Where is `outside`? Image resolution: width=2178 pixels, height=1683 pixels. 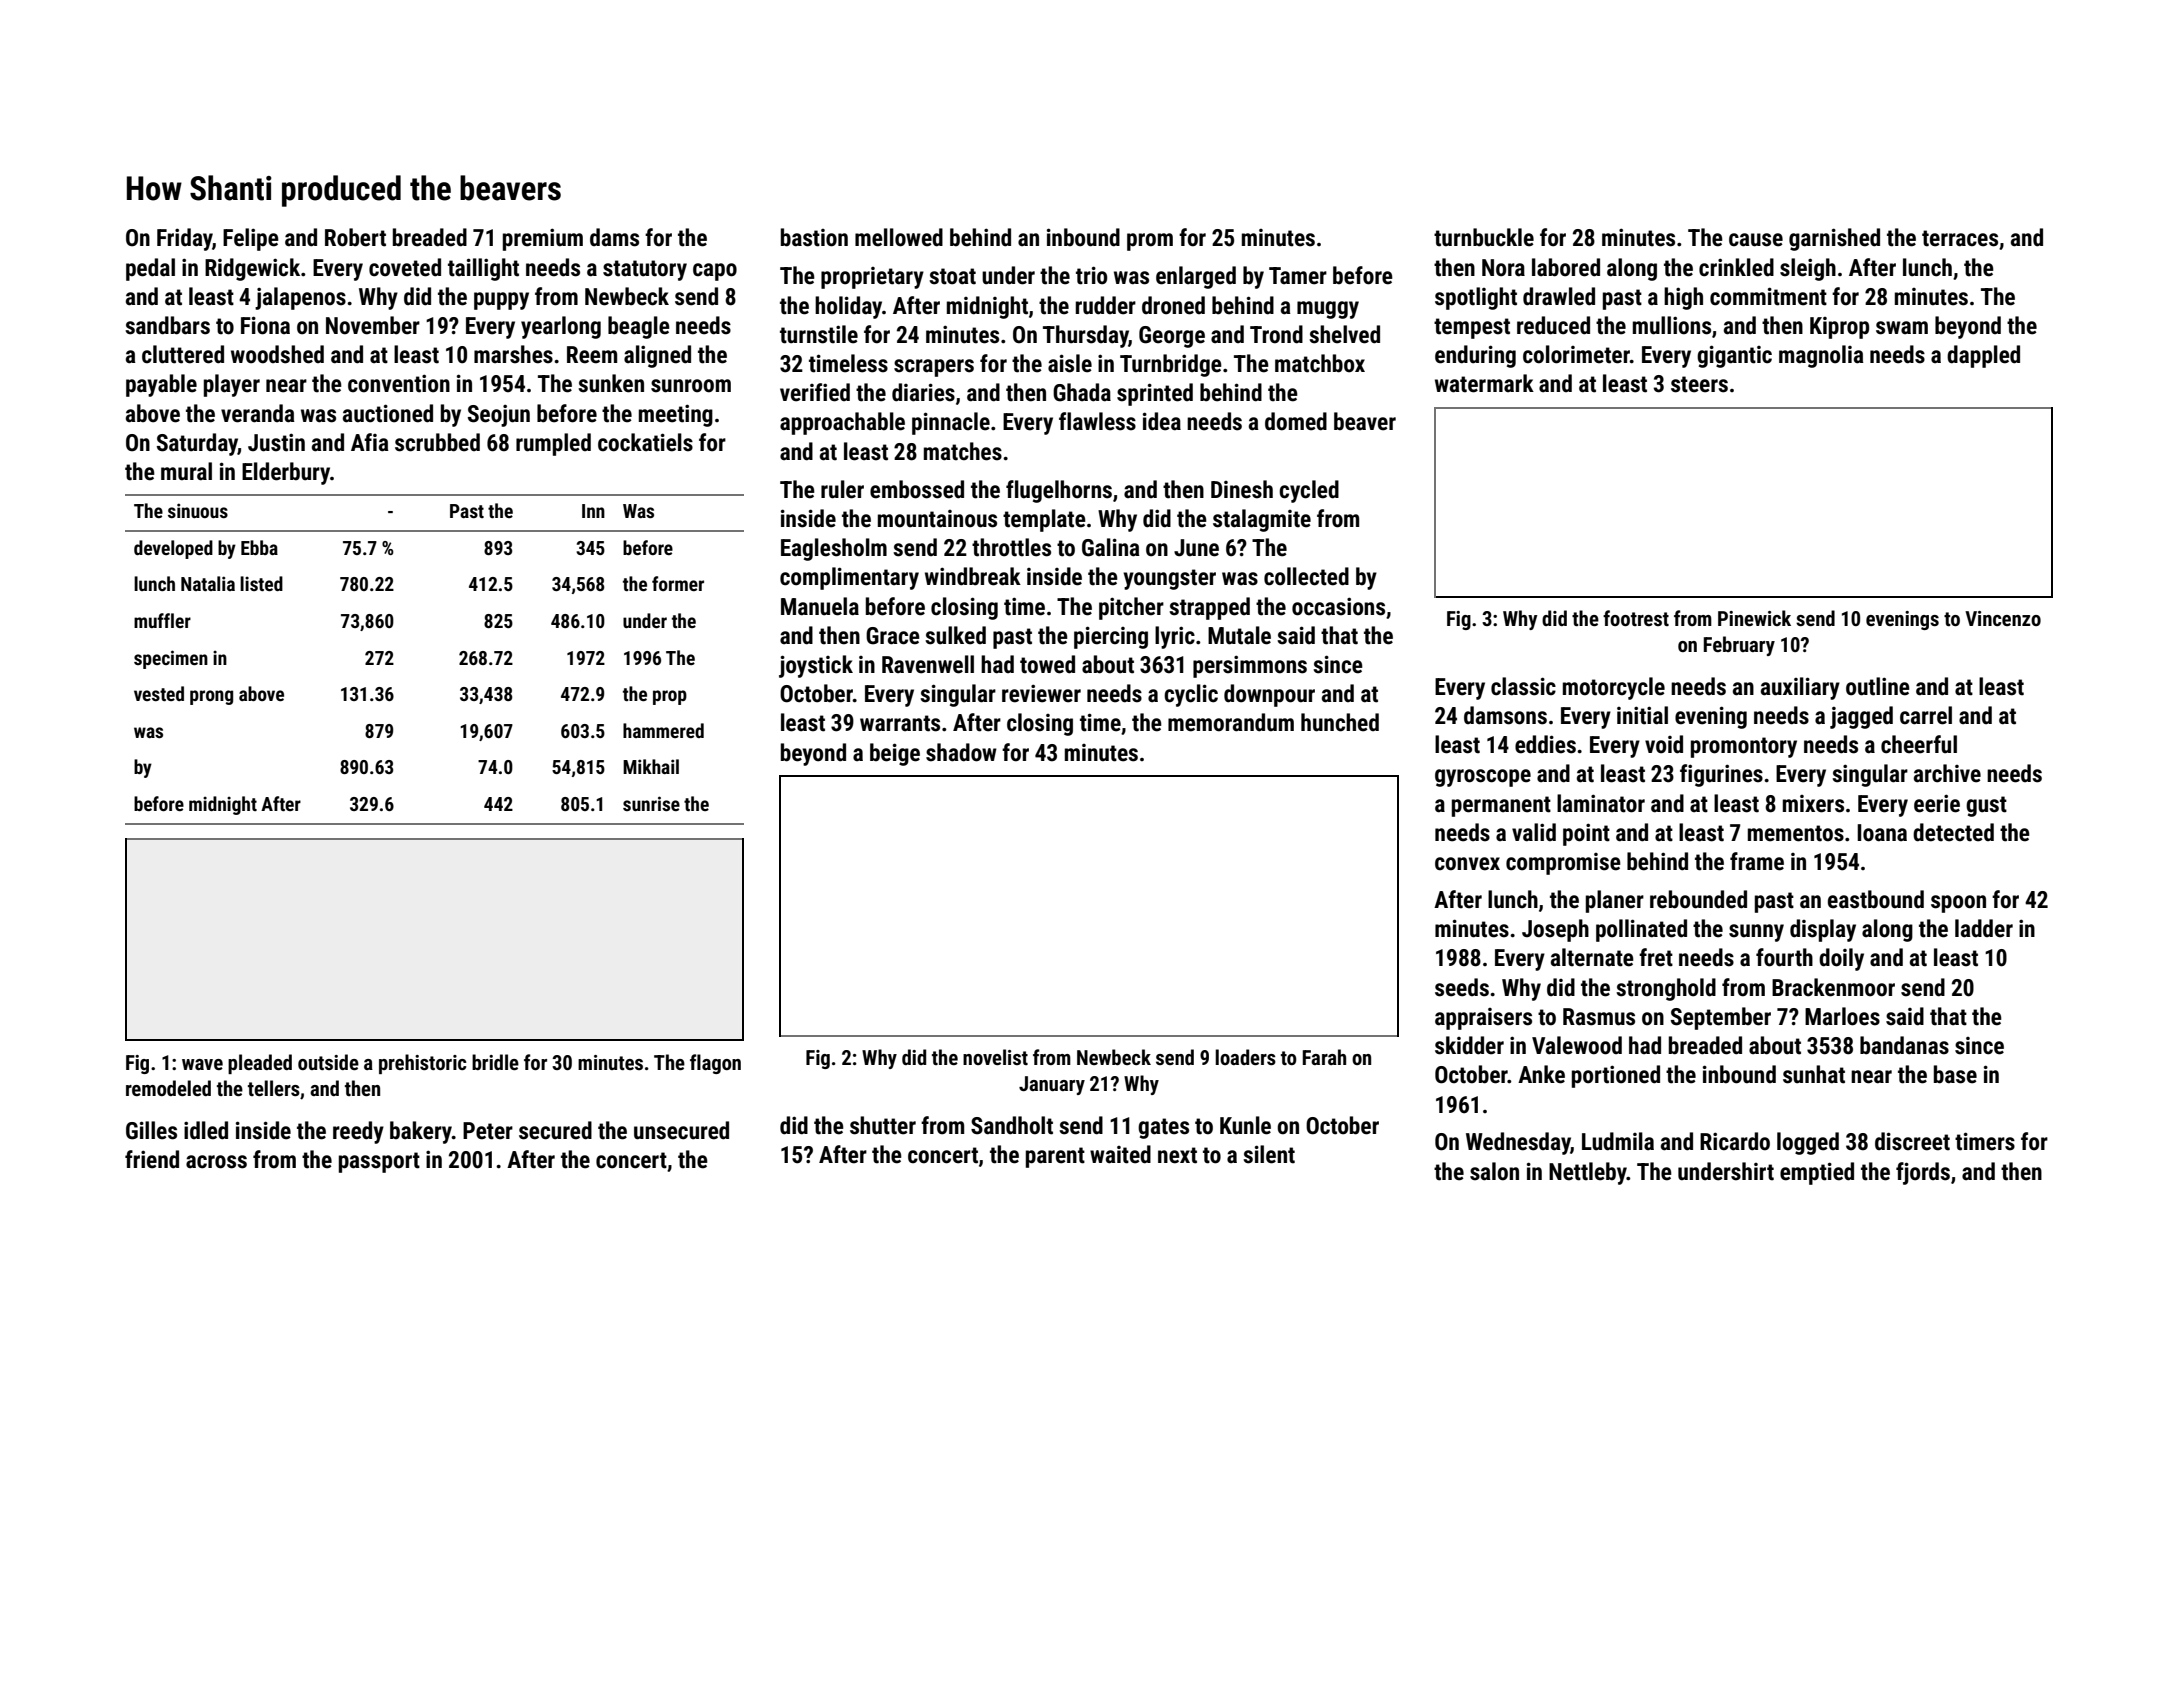 outside is located at coordinates (328, 1062).
